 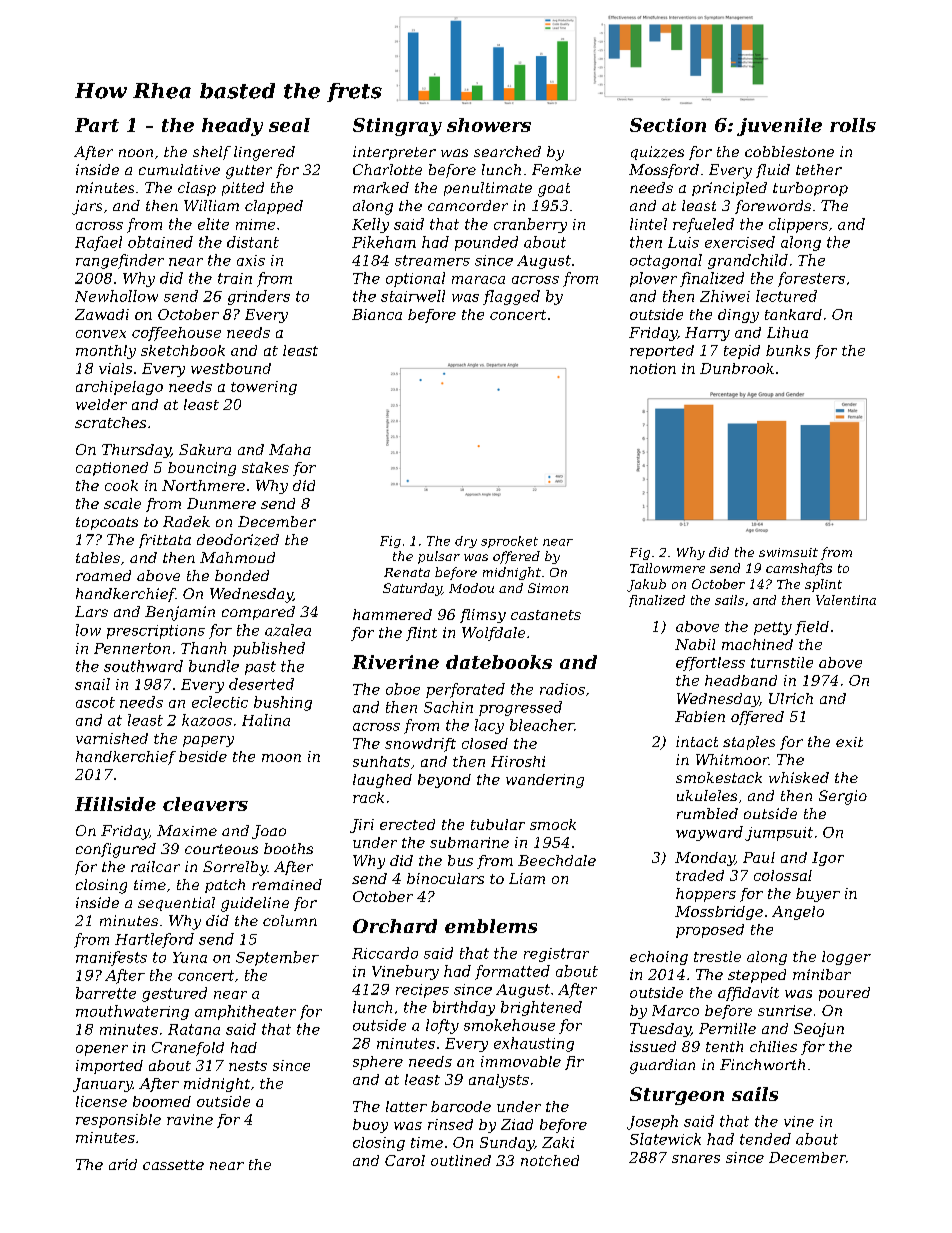 What do you see at coordinates (819, 1030) in the page?
I see `Seojun` at bounding box center [819, 1030].
